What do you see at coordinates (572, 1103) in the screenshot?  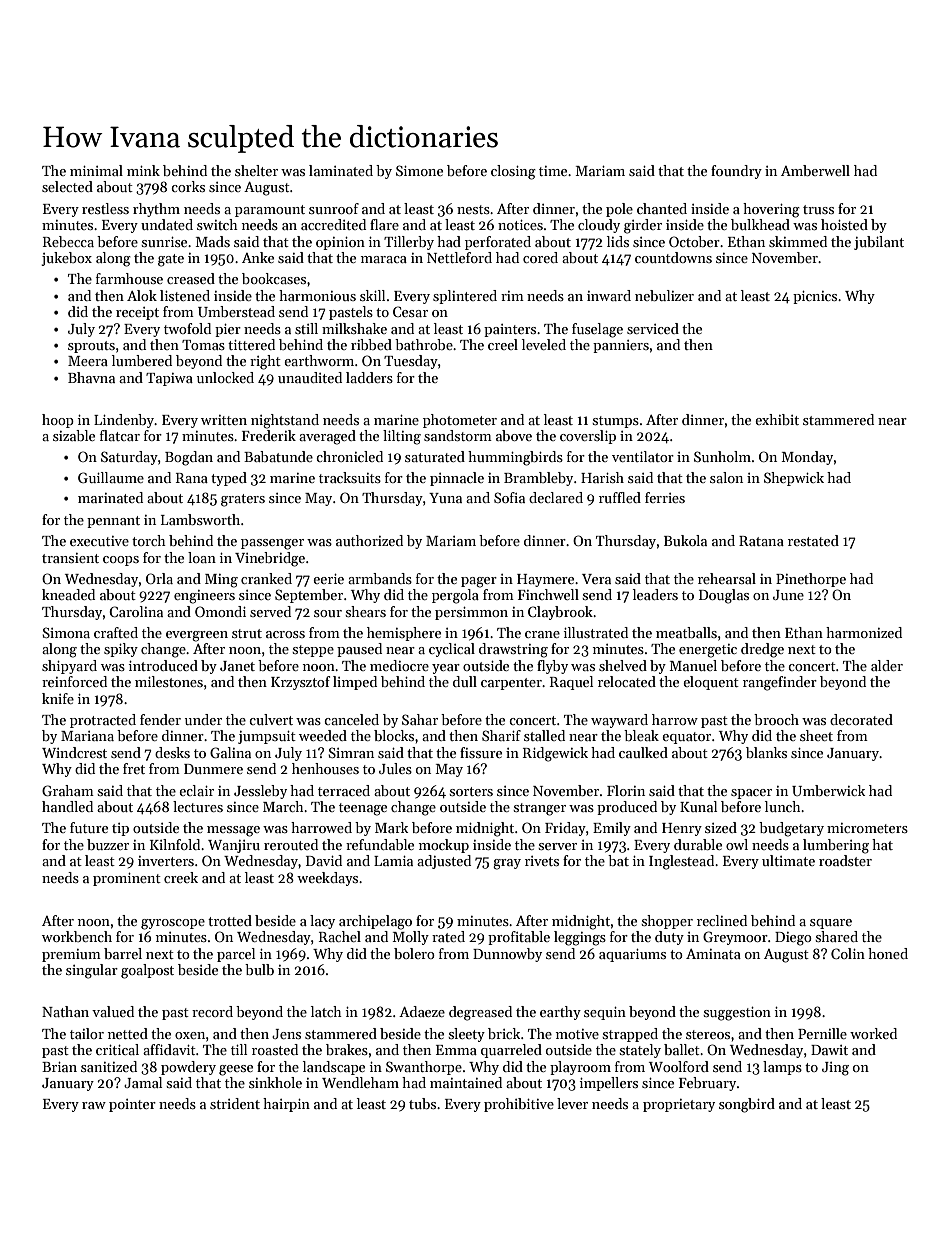 I see `lever` at bounding box center [572, 1103].
